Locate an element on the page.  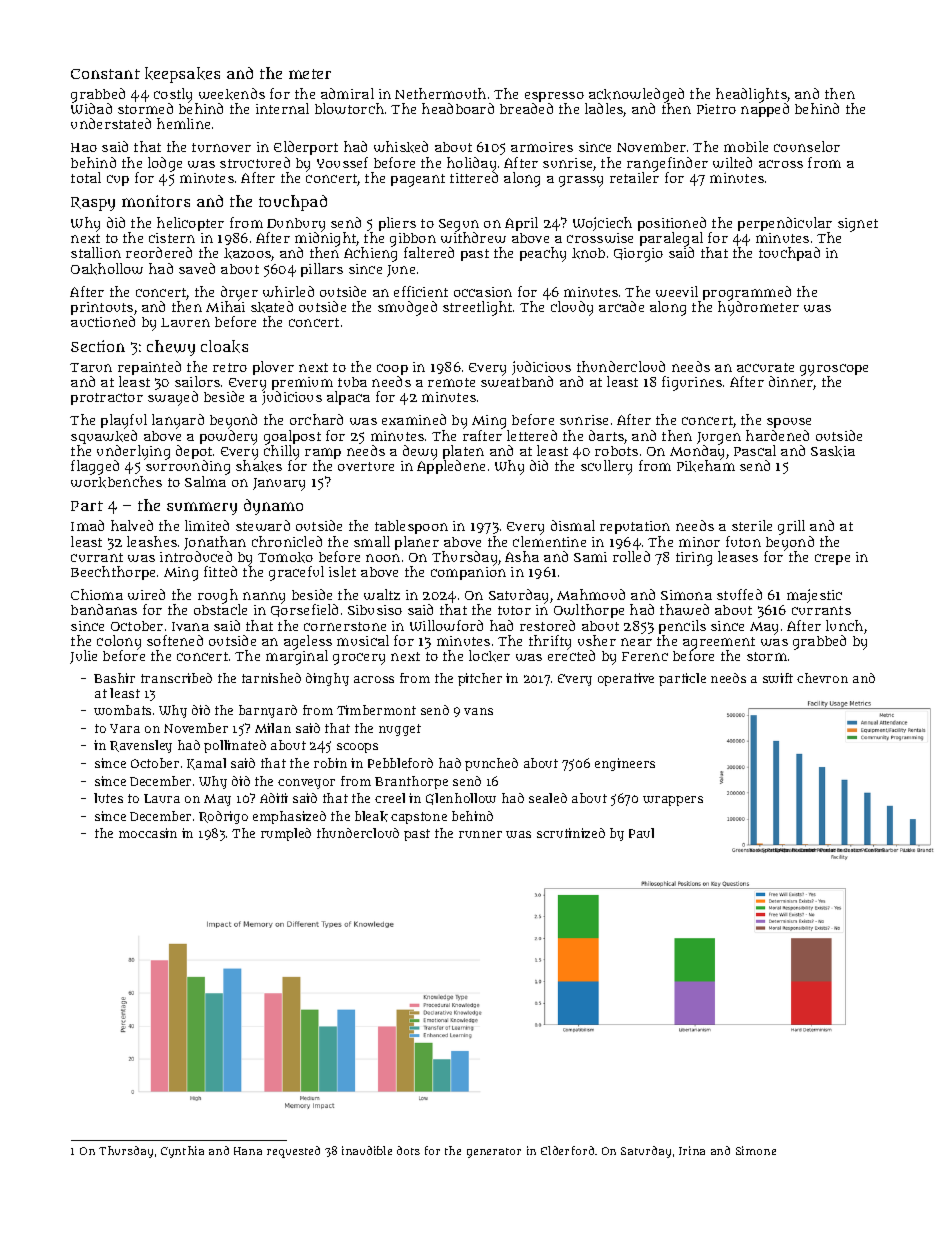
scrutinized is located at coordinates (571, 833).
